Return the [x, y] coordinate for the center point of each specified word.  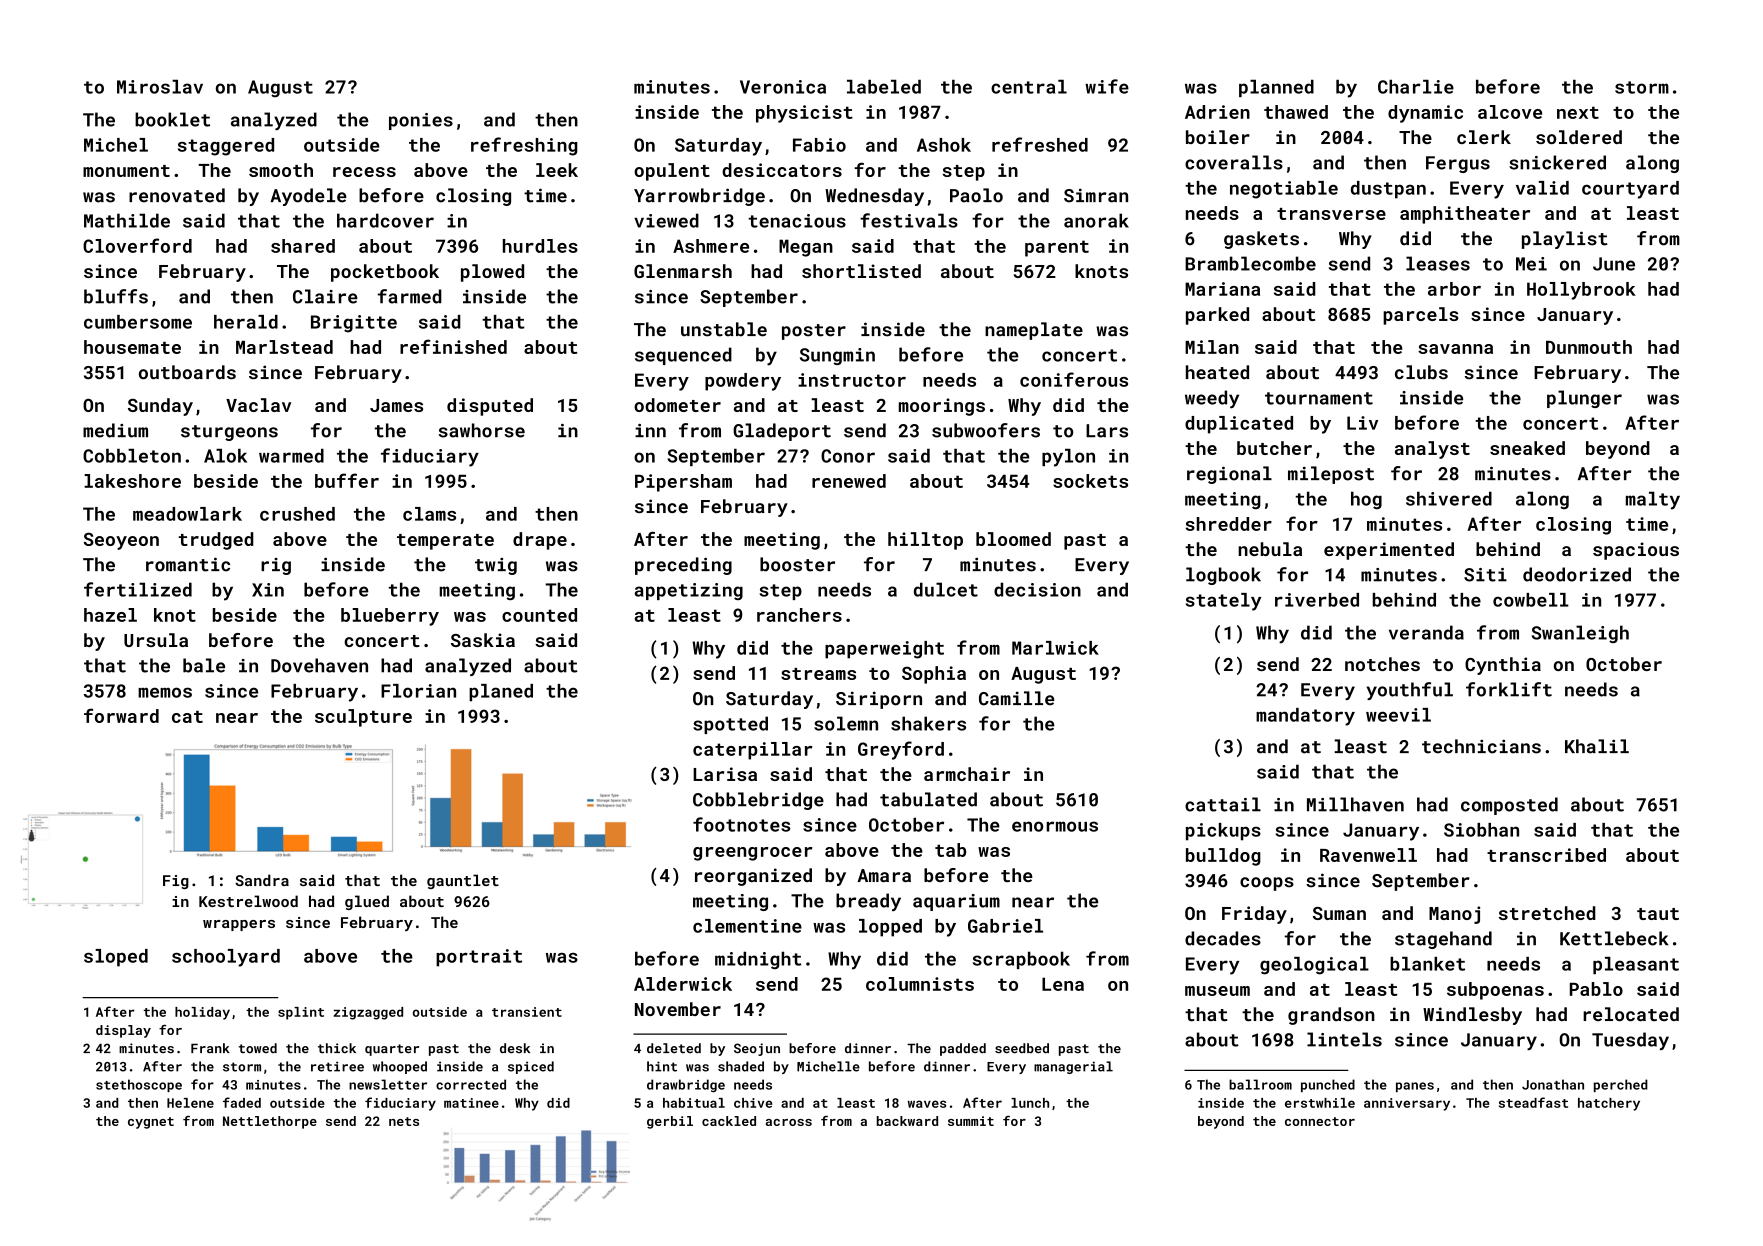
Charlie [1416, 86]
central [1029, 86]
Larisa [725, 774]
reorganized [753, 877]
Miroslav [160, 86]
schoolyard [226, 958]
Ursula [156, 640]
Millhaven [1355, 804]
